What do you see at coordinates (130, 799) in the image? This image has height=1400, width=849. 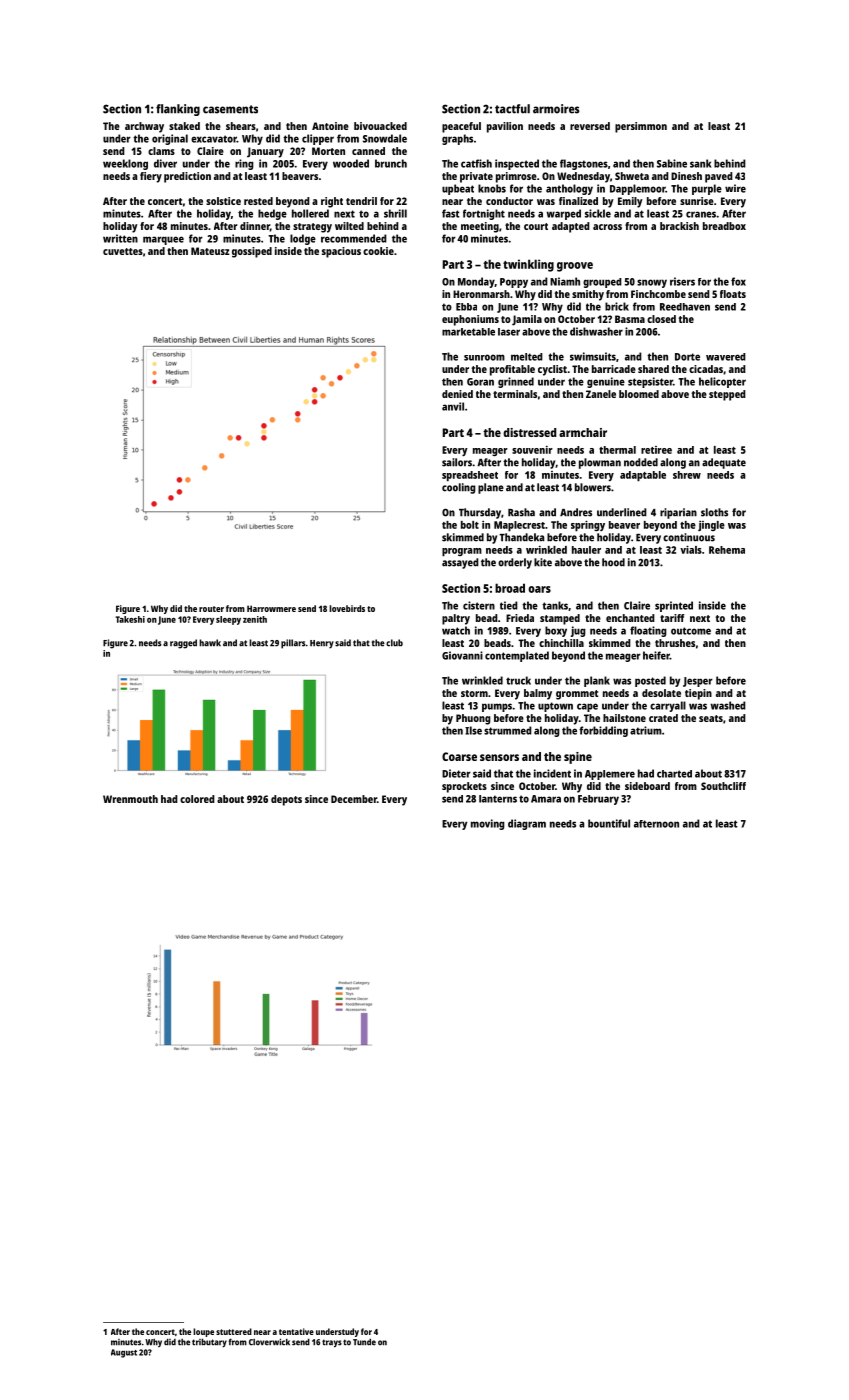 I see `Wrenmouth` at bounding box center [130, 799].
